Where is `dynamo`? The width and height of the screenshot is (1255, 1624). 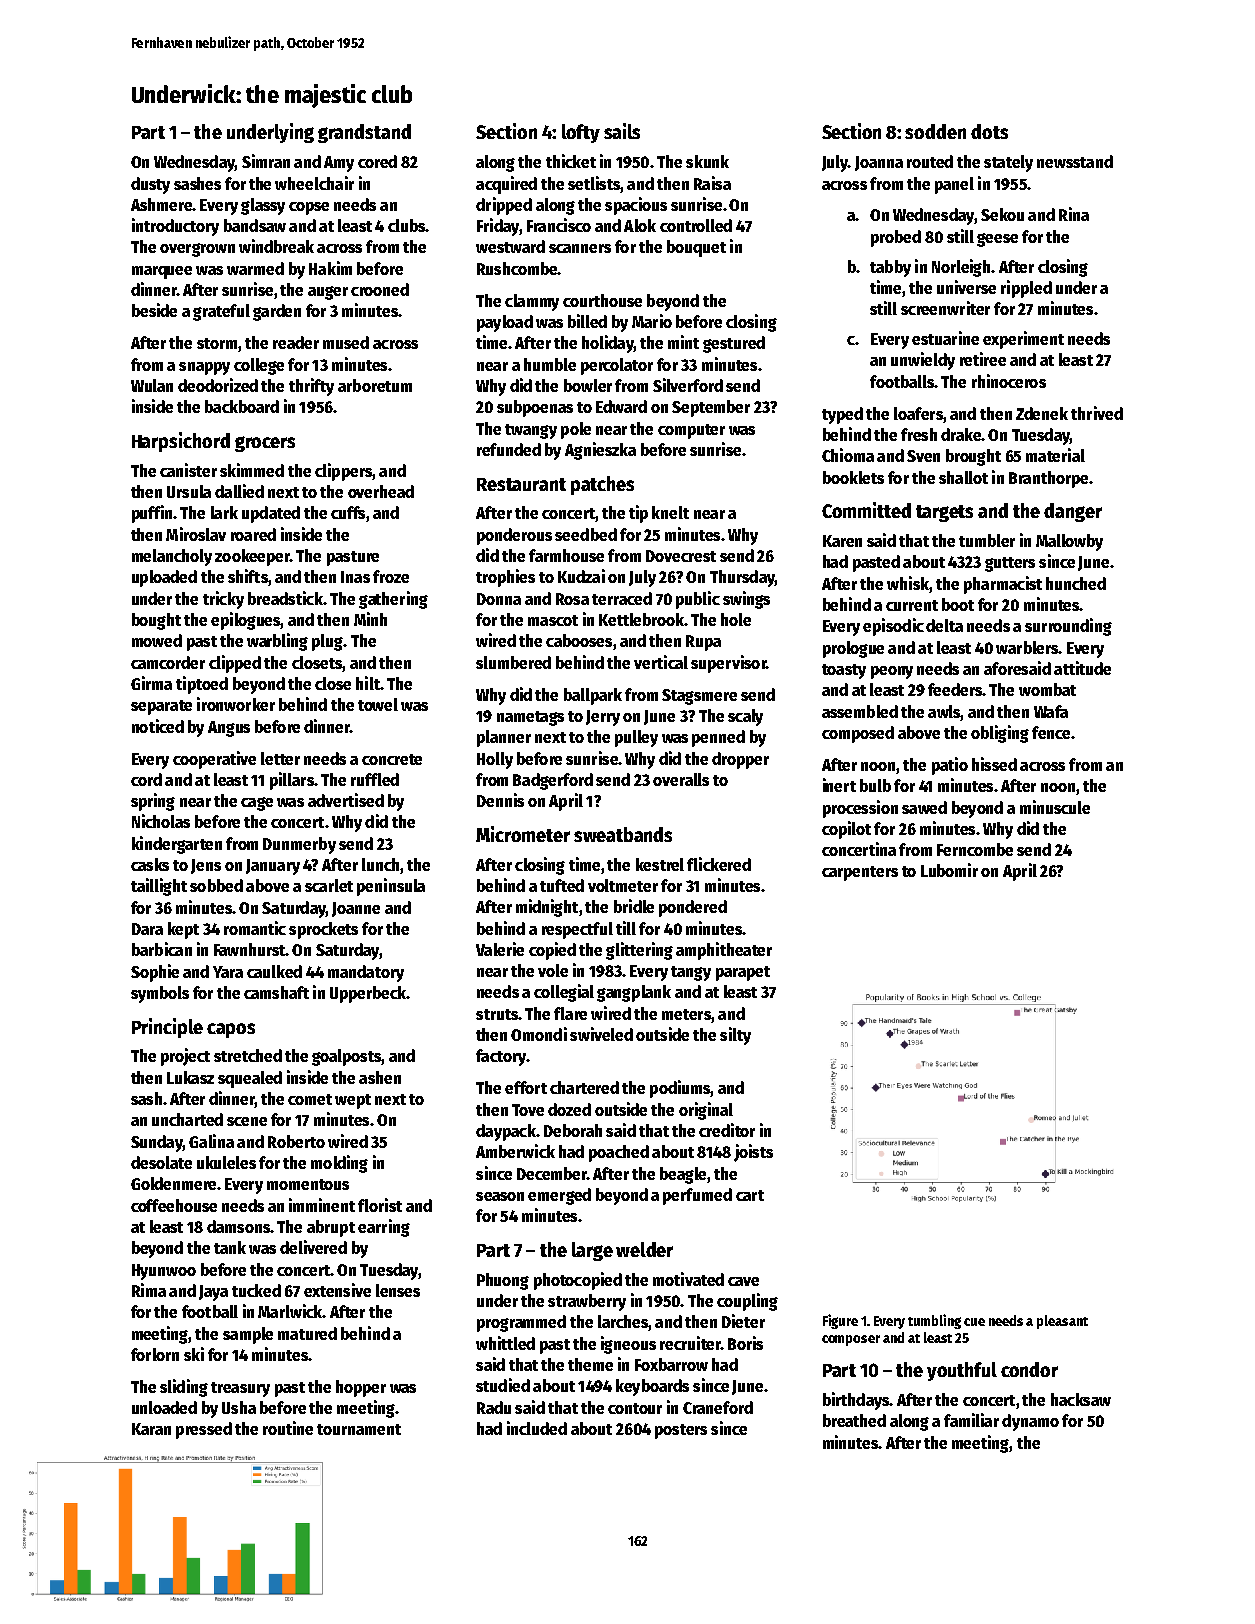 dynamo is located at coordinates (1030, 1422).
